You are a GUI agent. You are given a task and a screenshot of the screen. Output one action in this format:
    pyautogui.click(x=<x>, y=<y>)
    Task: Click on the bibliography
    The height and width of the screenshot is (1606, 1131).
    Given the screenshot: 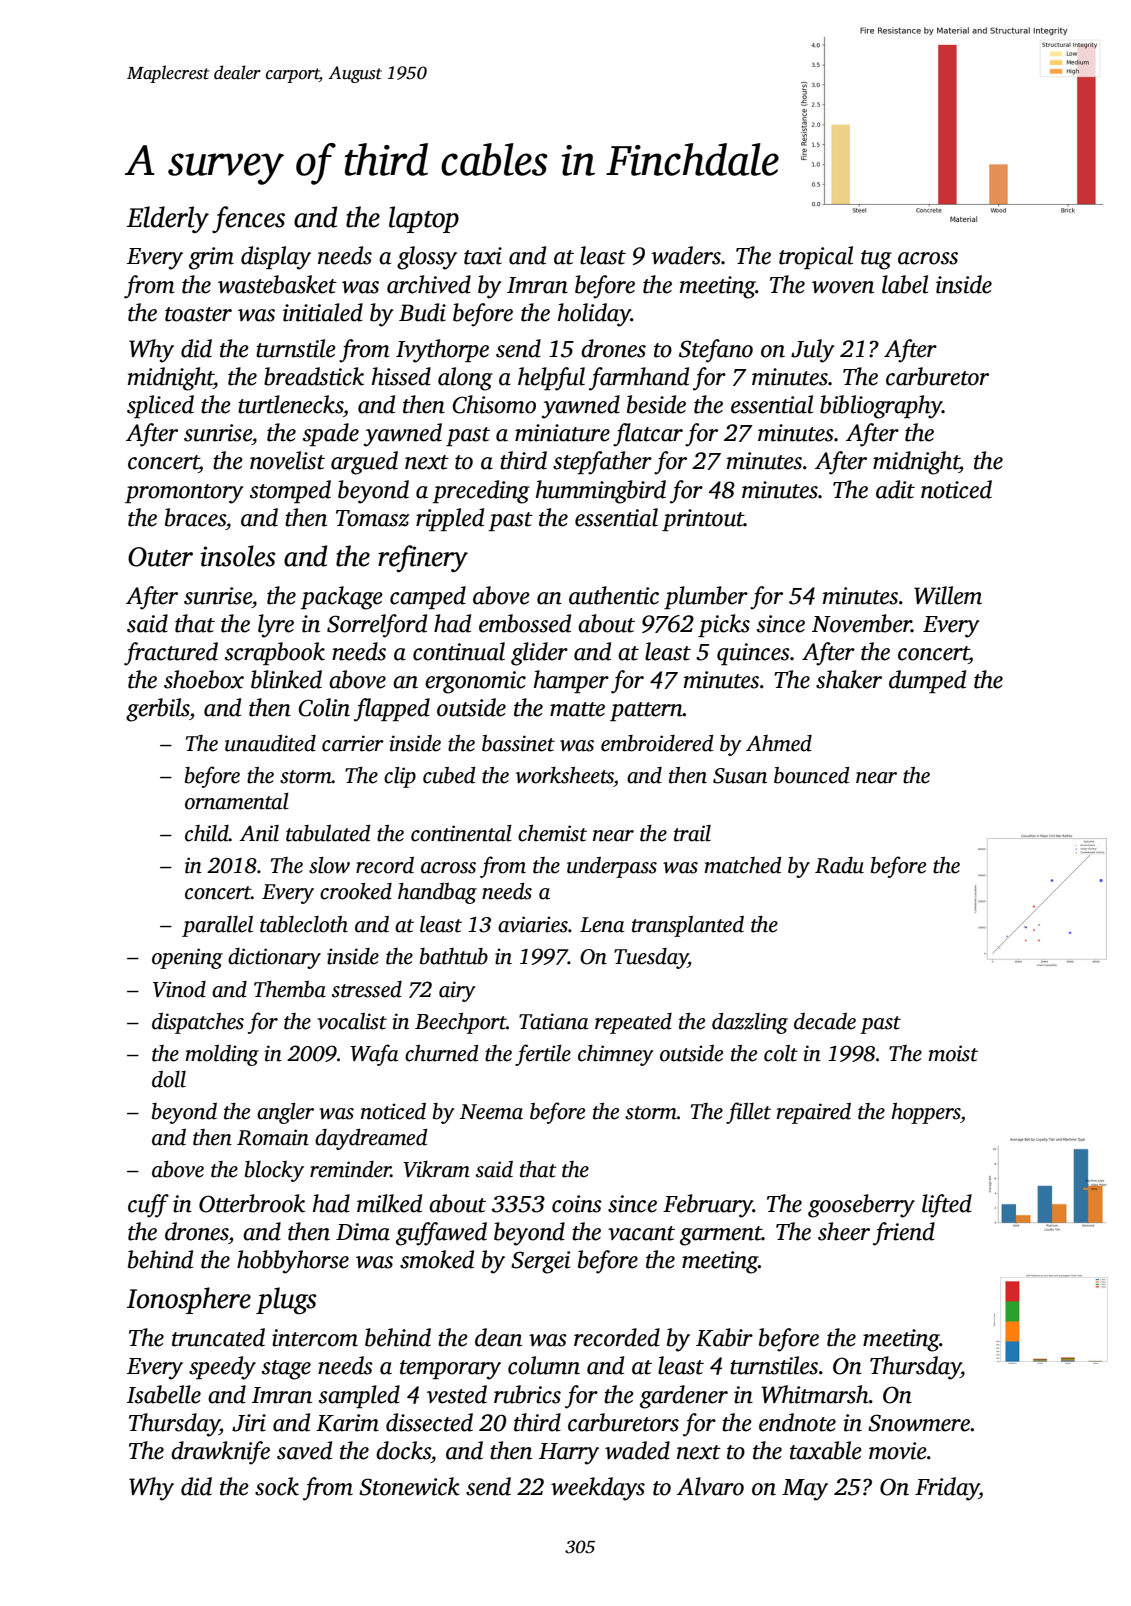 What is the action you would take?
    pyautogui.click(x=881, y=407)
